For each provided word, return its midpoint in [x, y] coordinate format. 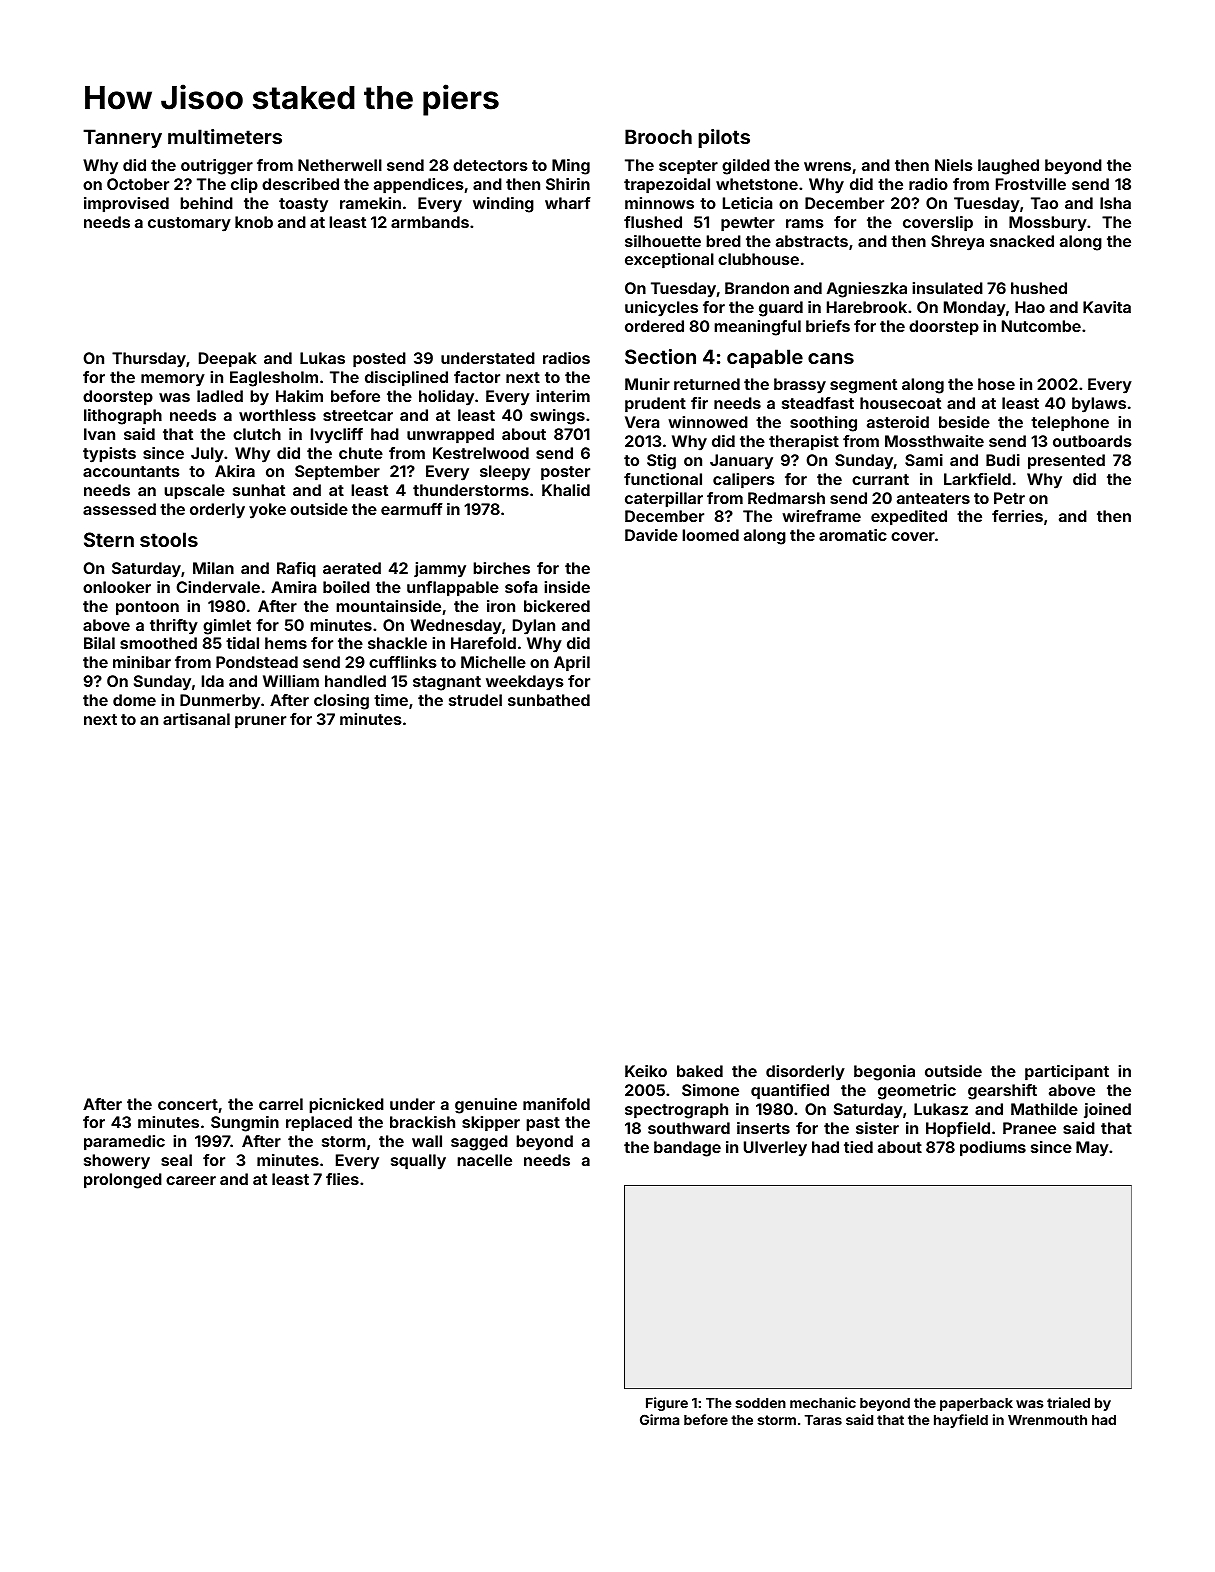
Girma [659, 1419]
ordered [654, 326]
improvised [126, 204]
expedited [909, 517]
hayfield [961, 1421]
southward [689, 1128]
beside [964, 422]
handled [355, 681]
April [572, 663]
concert [188, 1104]
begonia [884, 1073]
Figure [667, 1404]
